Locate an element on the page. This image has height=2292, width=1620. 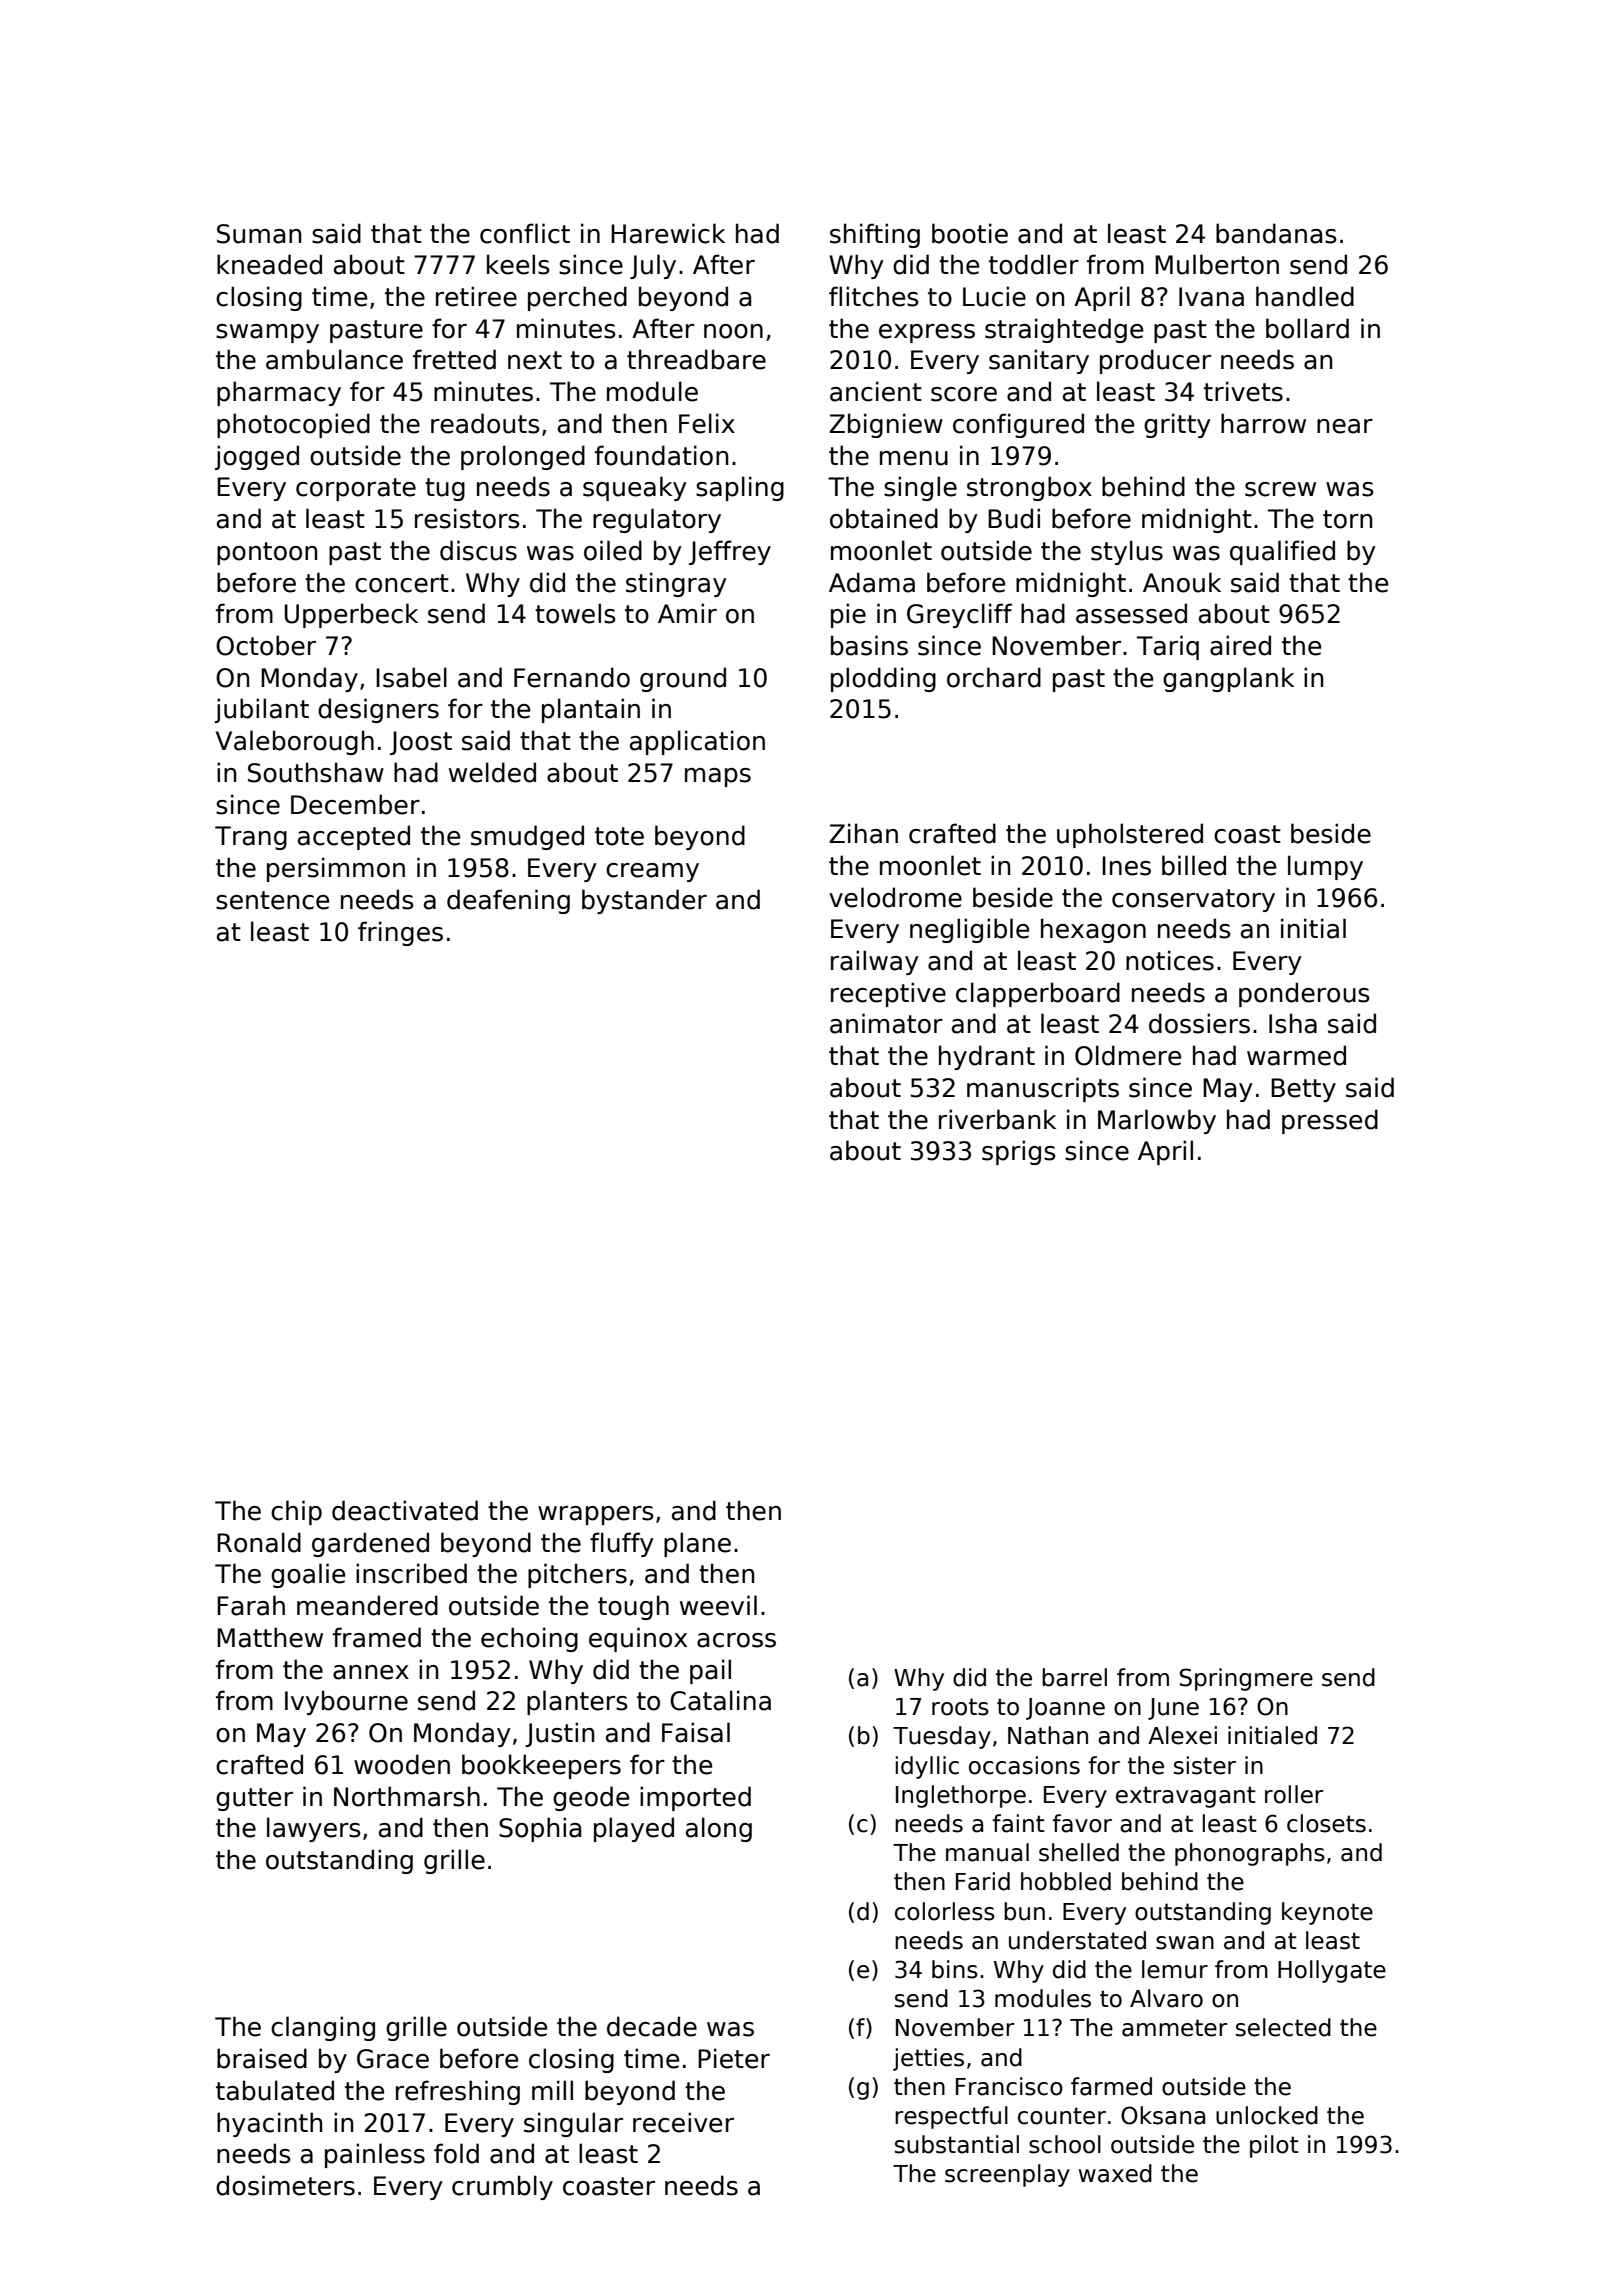
threadbare is located at coordinates (696, 359).
